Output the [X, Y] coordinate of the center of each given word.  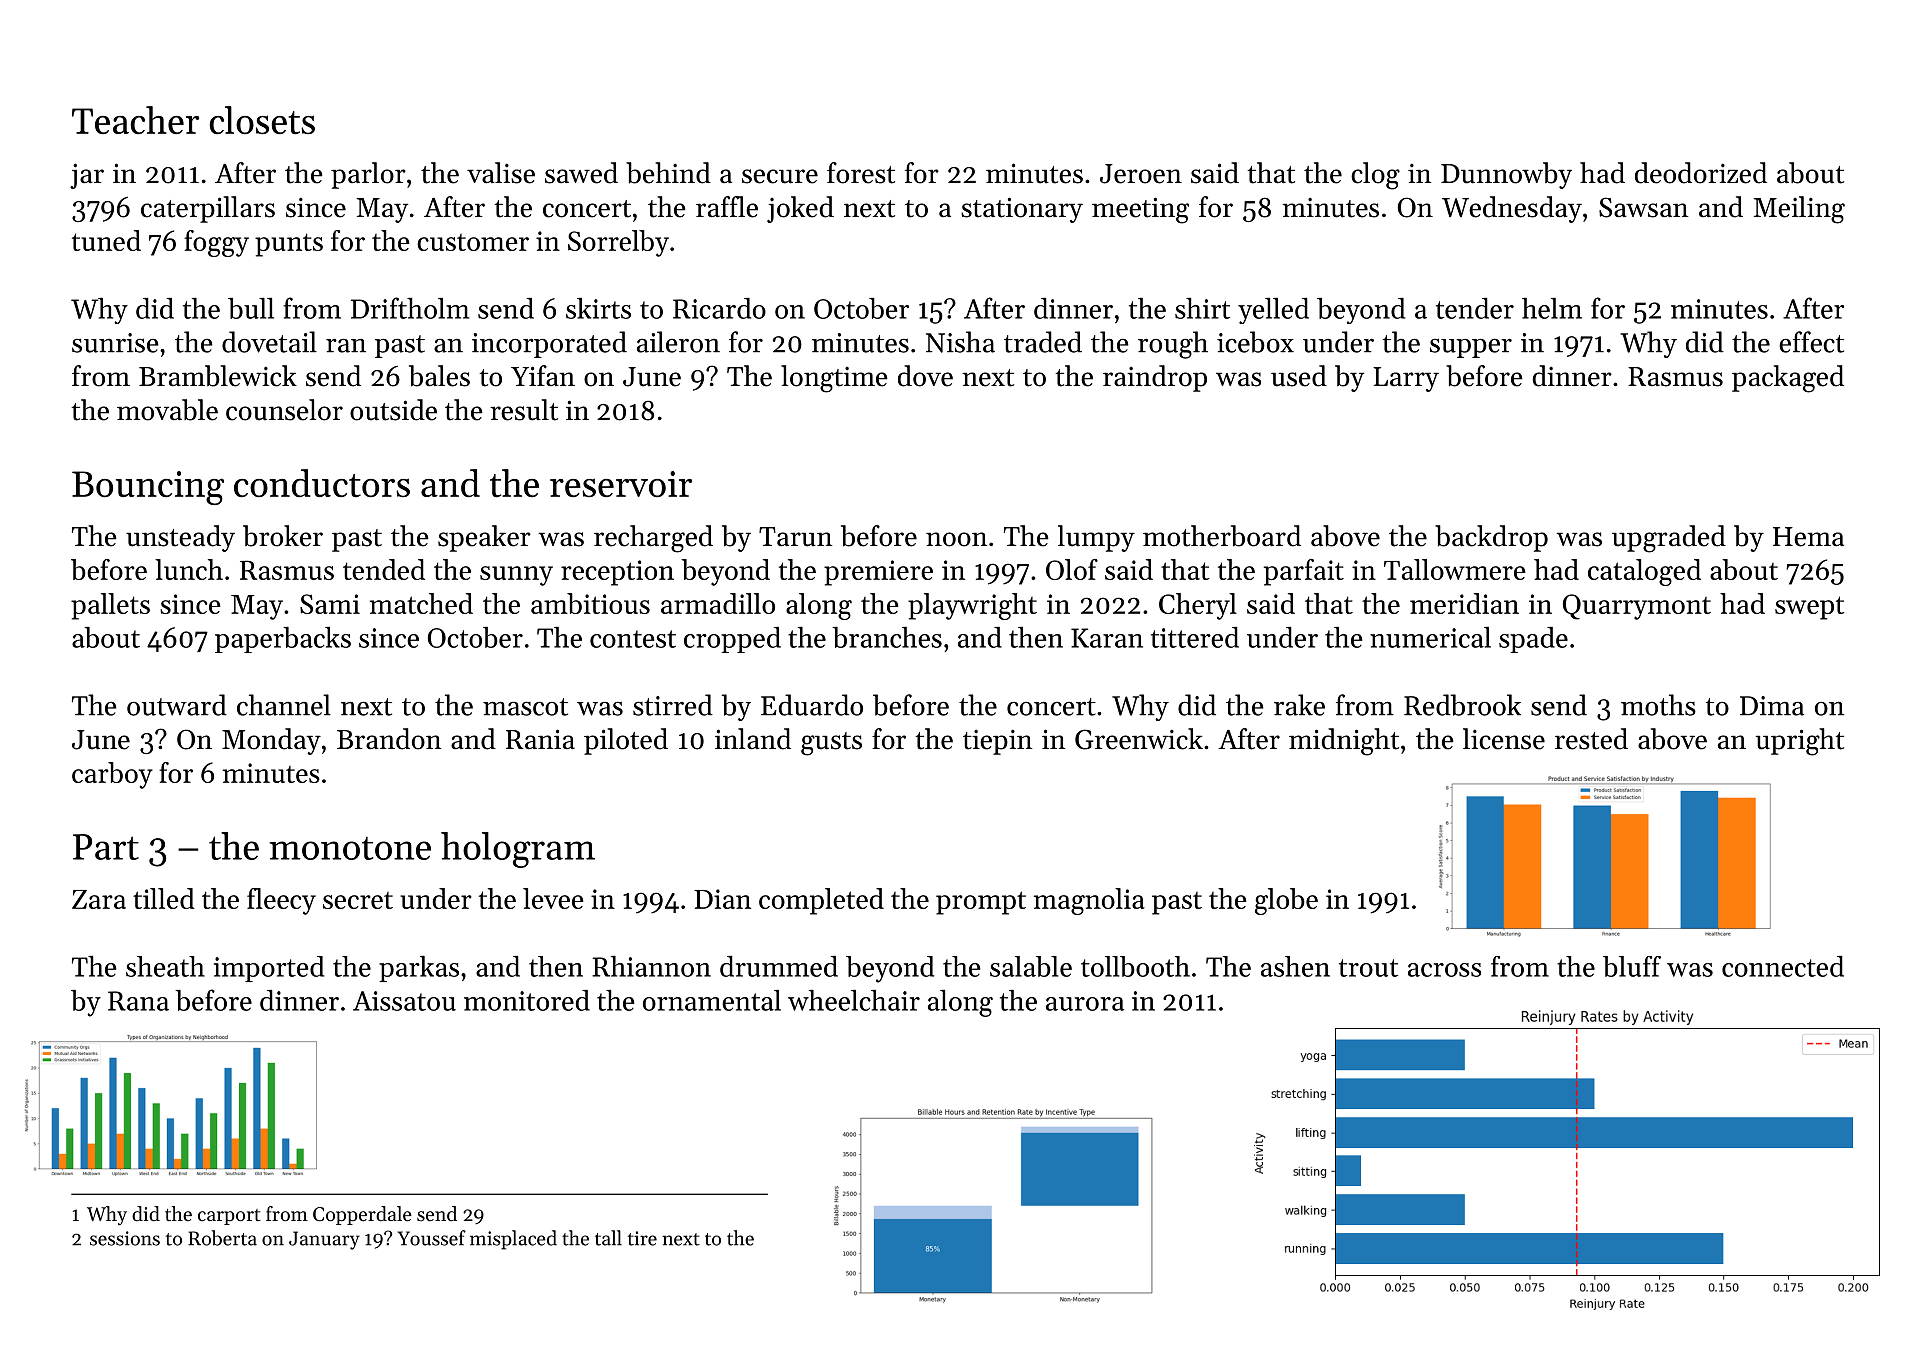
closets [262, 120]
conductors [322, 483]
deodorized [1701, 173]
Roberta [222, 1238]
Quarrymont [1637, 607]
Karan [1107, 638]
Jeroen [1141, 174]
